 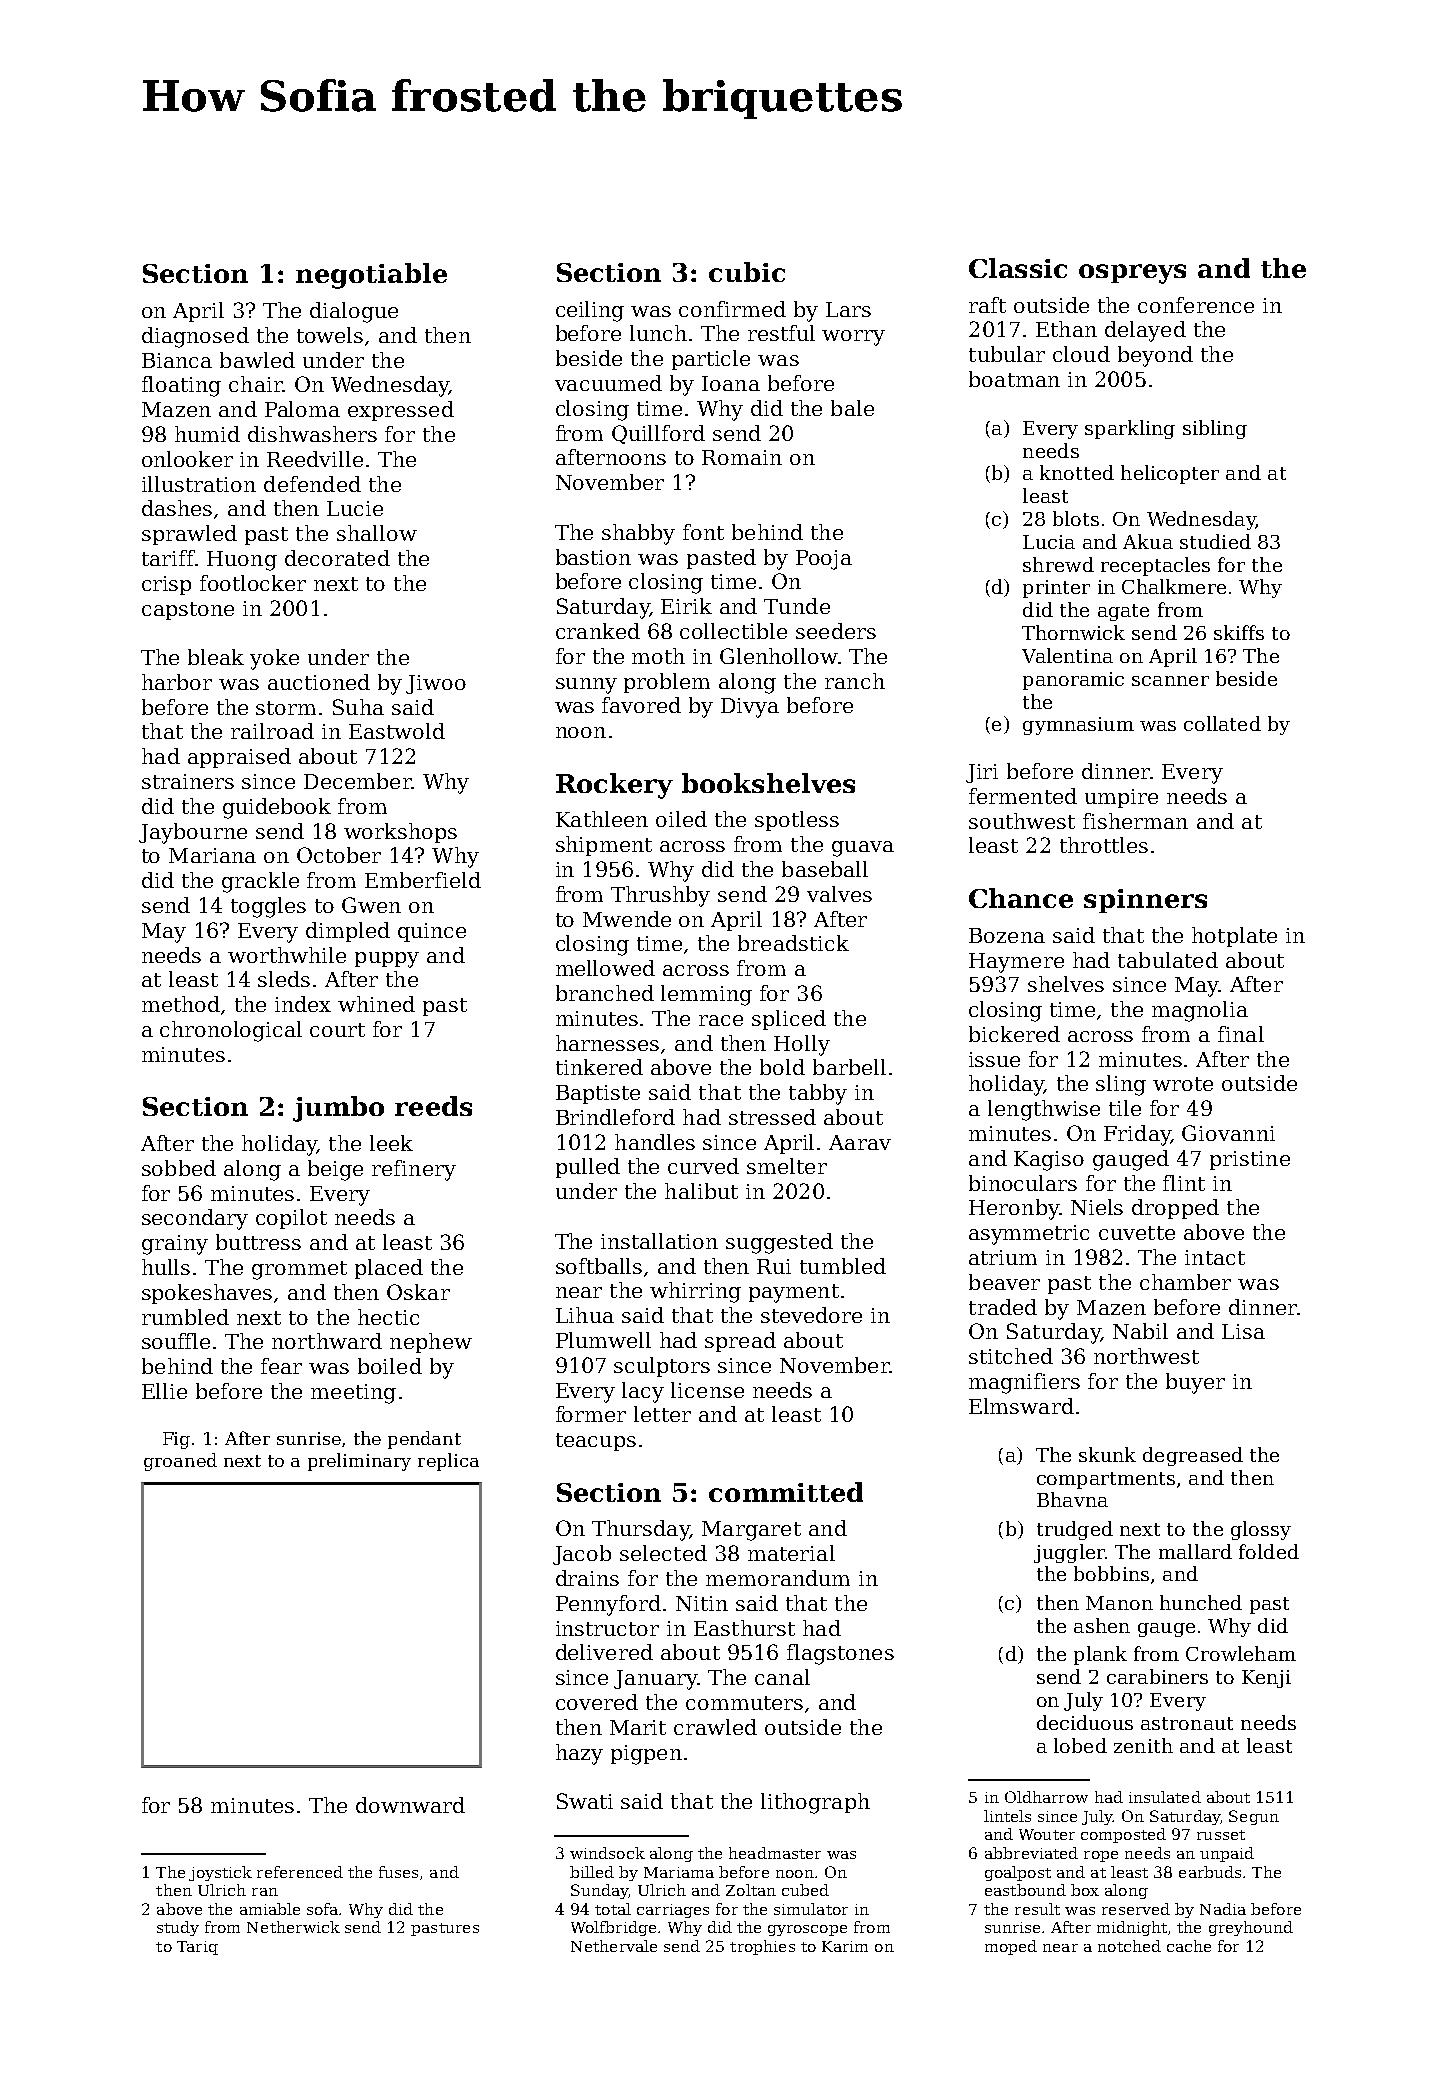 What do you see at coordinates (1145, 331) in the screenshot?
I see `delayed` at bounding box center [1145, 331].
